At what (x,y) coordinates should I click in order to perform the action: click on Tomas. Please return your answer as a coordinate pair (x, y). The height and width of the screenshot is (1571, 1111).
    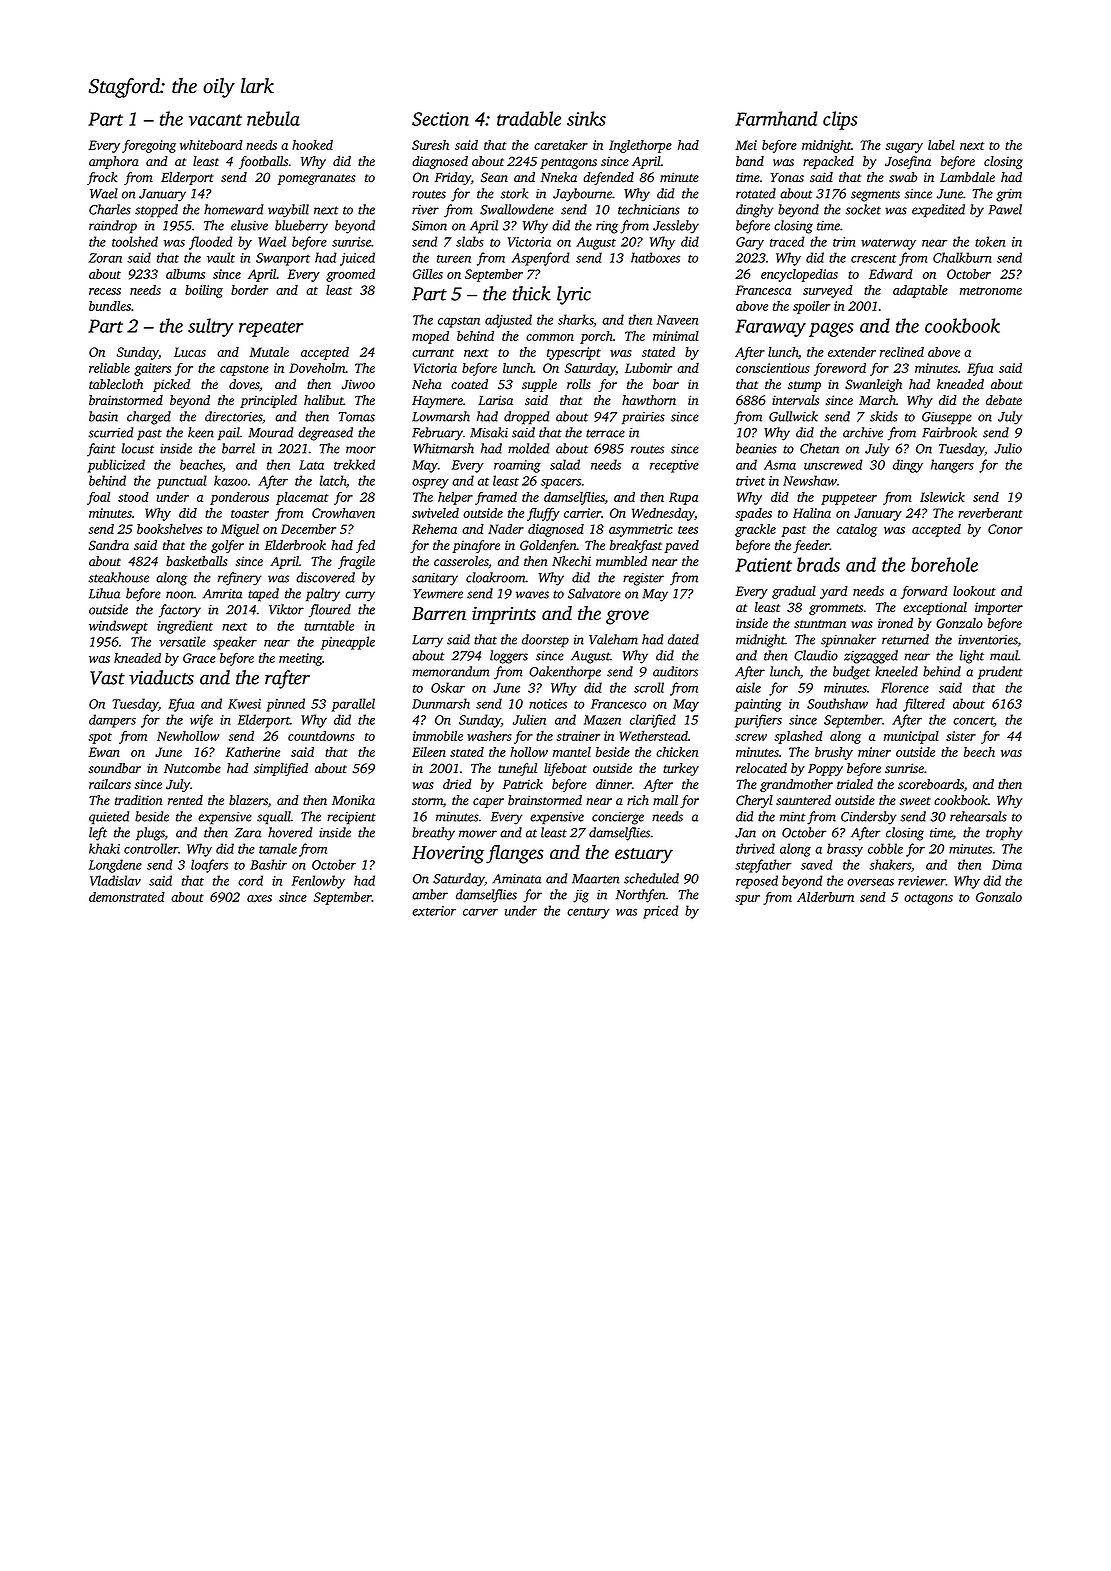
    Looking at the image, I should click on (356, 417).
